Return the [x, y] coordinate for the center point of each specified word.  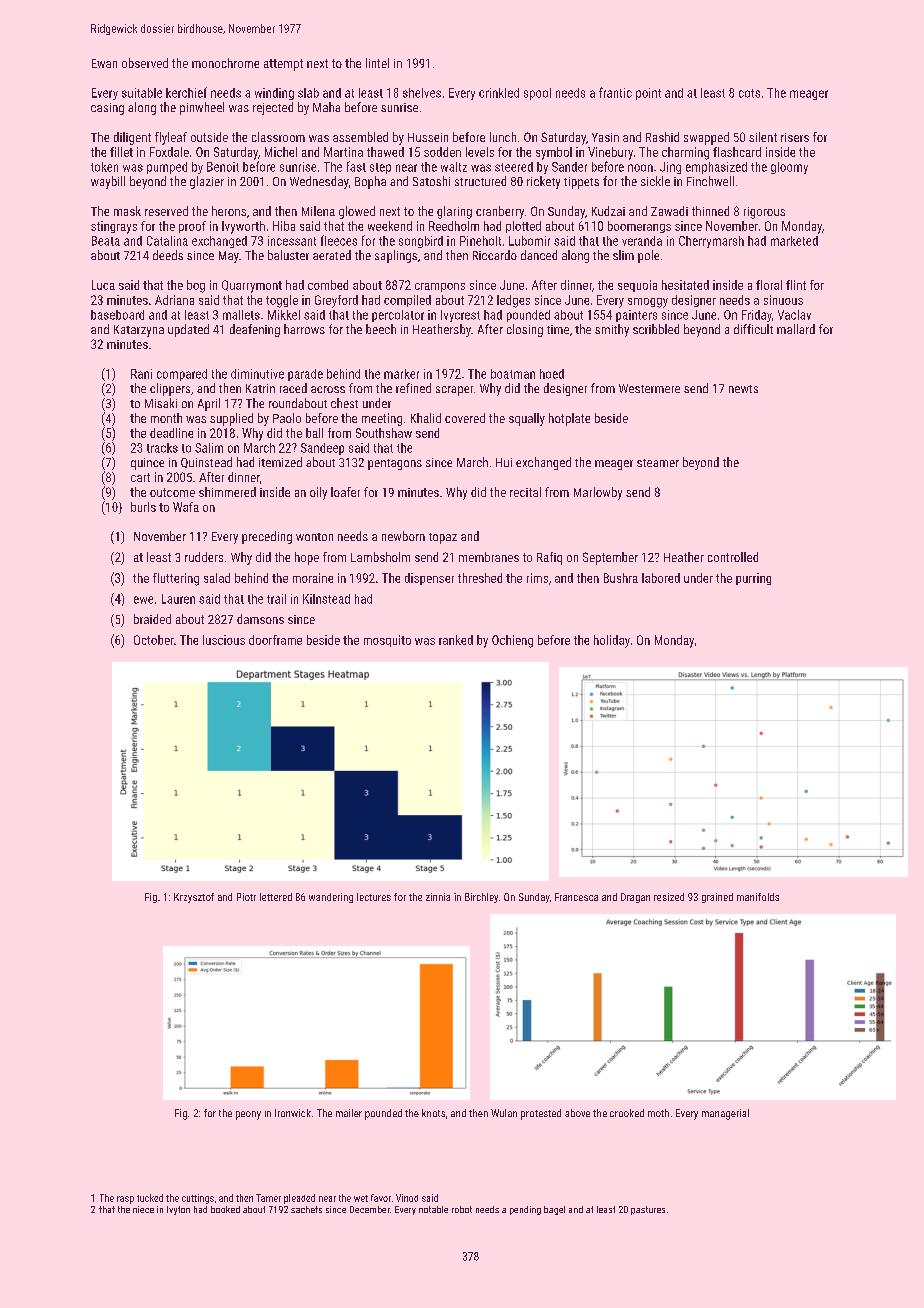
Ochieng [512, 641]
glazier [207, 182]
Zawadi [669, 211]
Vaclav [794, 315]
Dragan [635, 898]
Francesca [576, 897]
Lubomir [529, 241]
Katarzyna [139, 331]
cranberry [500, 212]
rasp [125, 1200]
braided [152, 619]
